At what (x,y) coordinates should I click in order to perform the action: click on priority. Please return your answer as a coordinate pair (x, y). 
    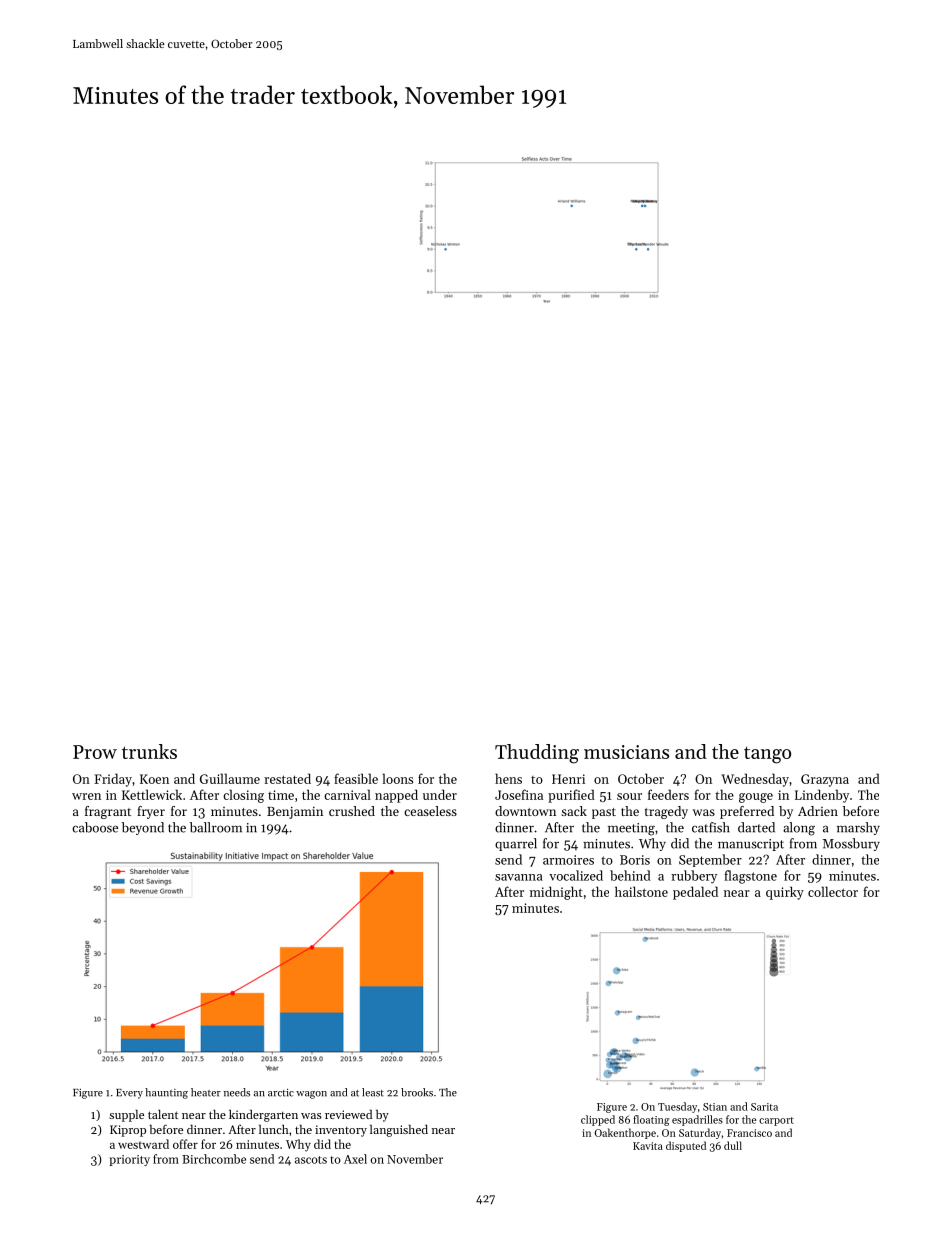
    Looking at the image, I should click on (129, 1160).
